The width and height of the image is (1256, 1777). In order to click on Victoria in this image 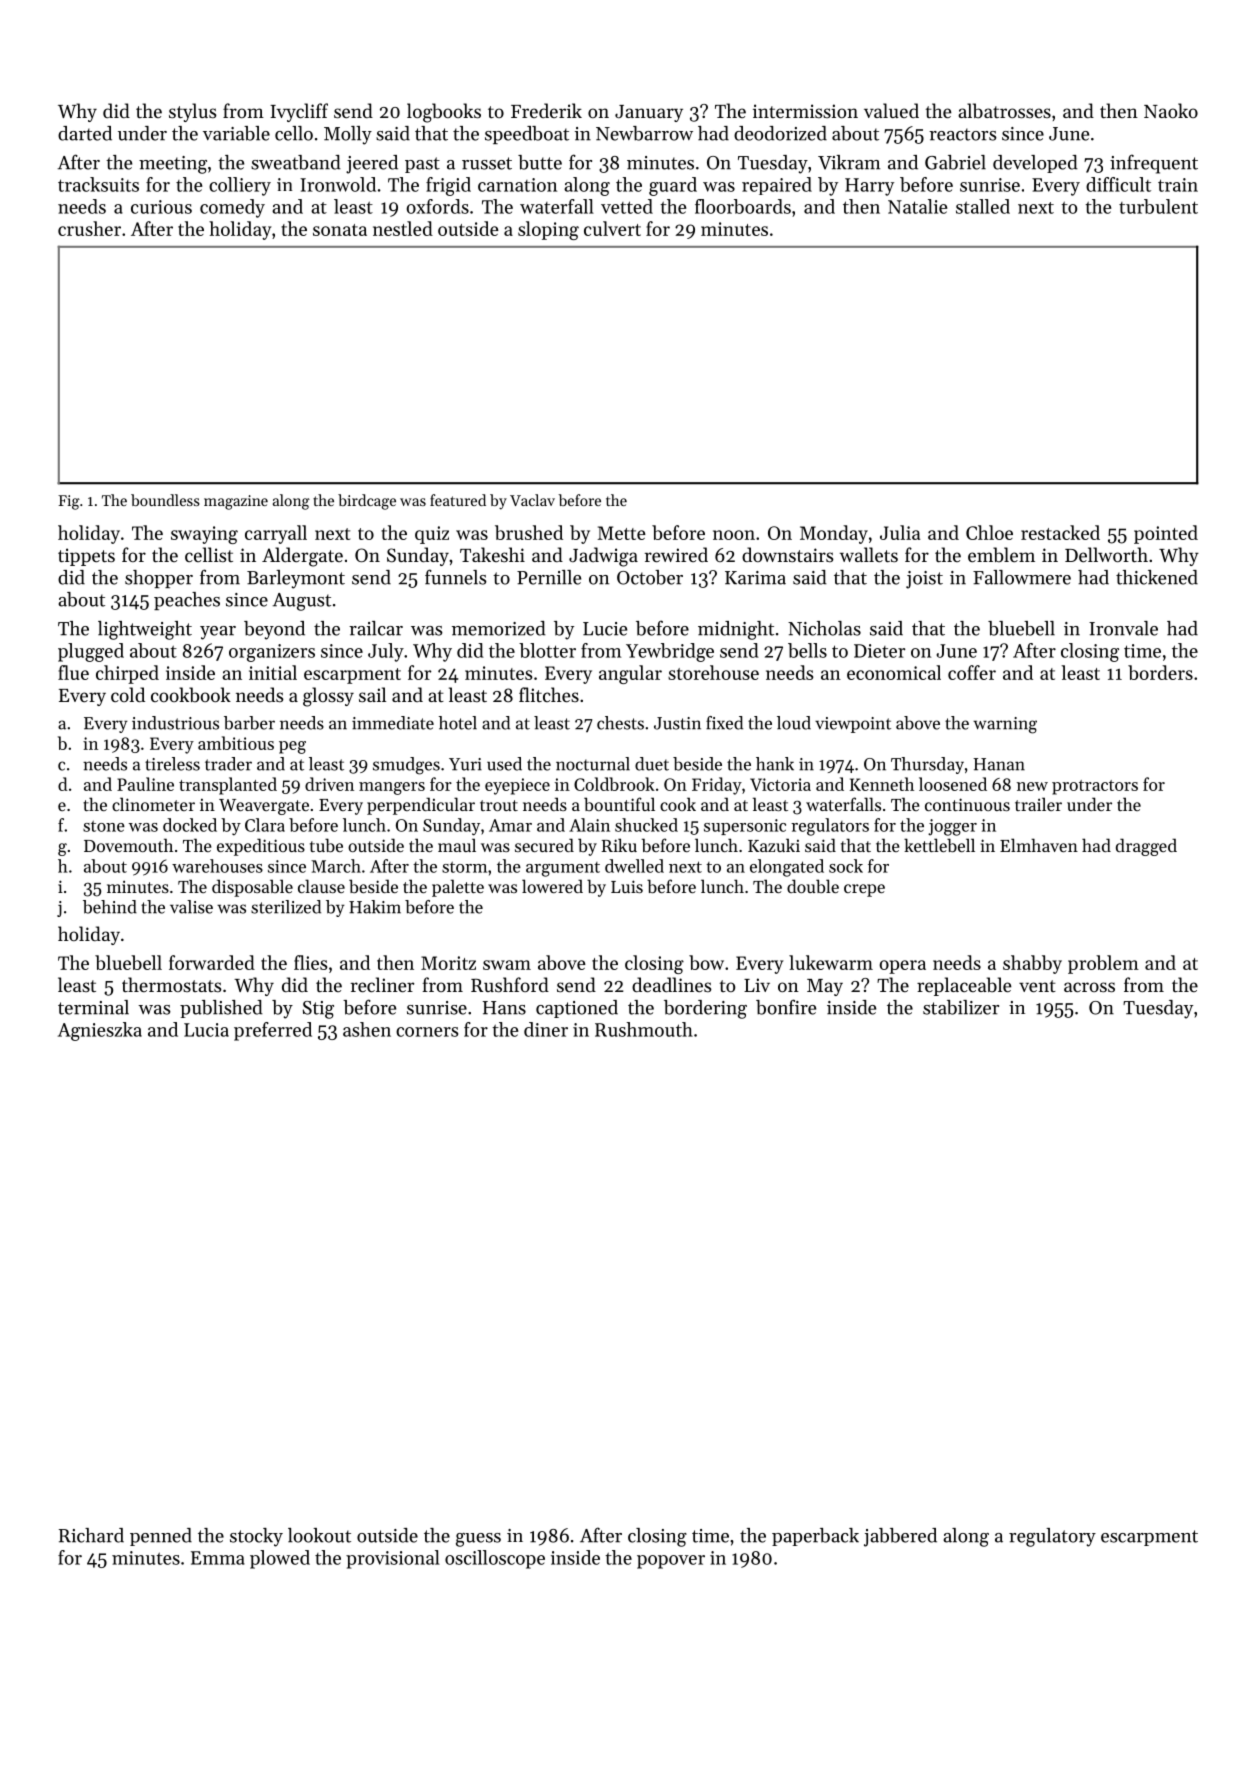, I will do `click(780, 784)`.
